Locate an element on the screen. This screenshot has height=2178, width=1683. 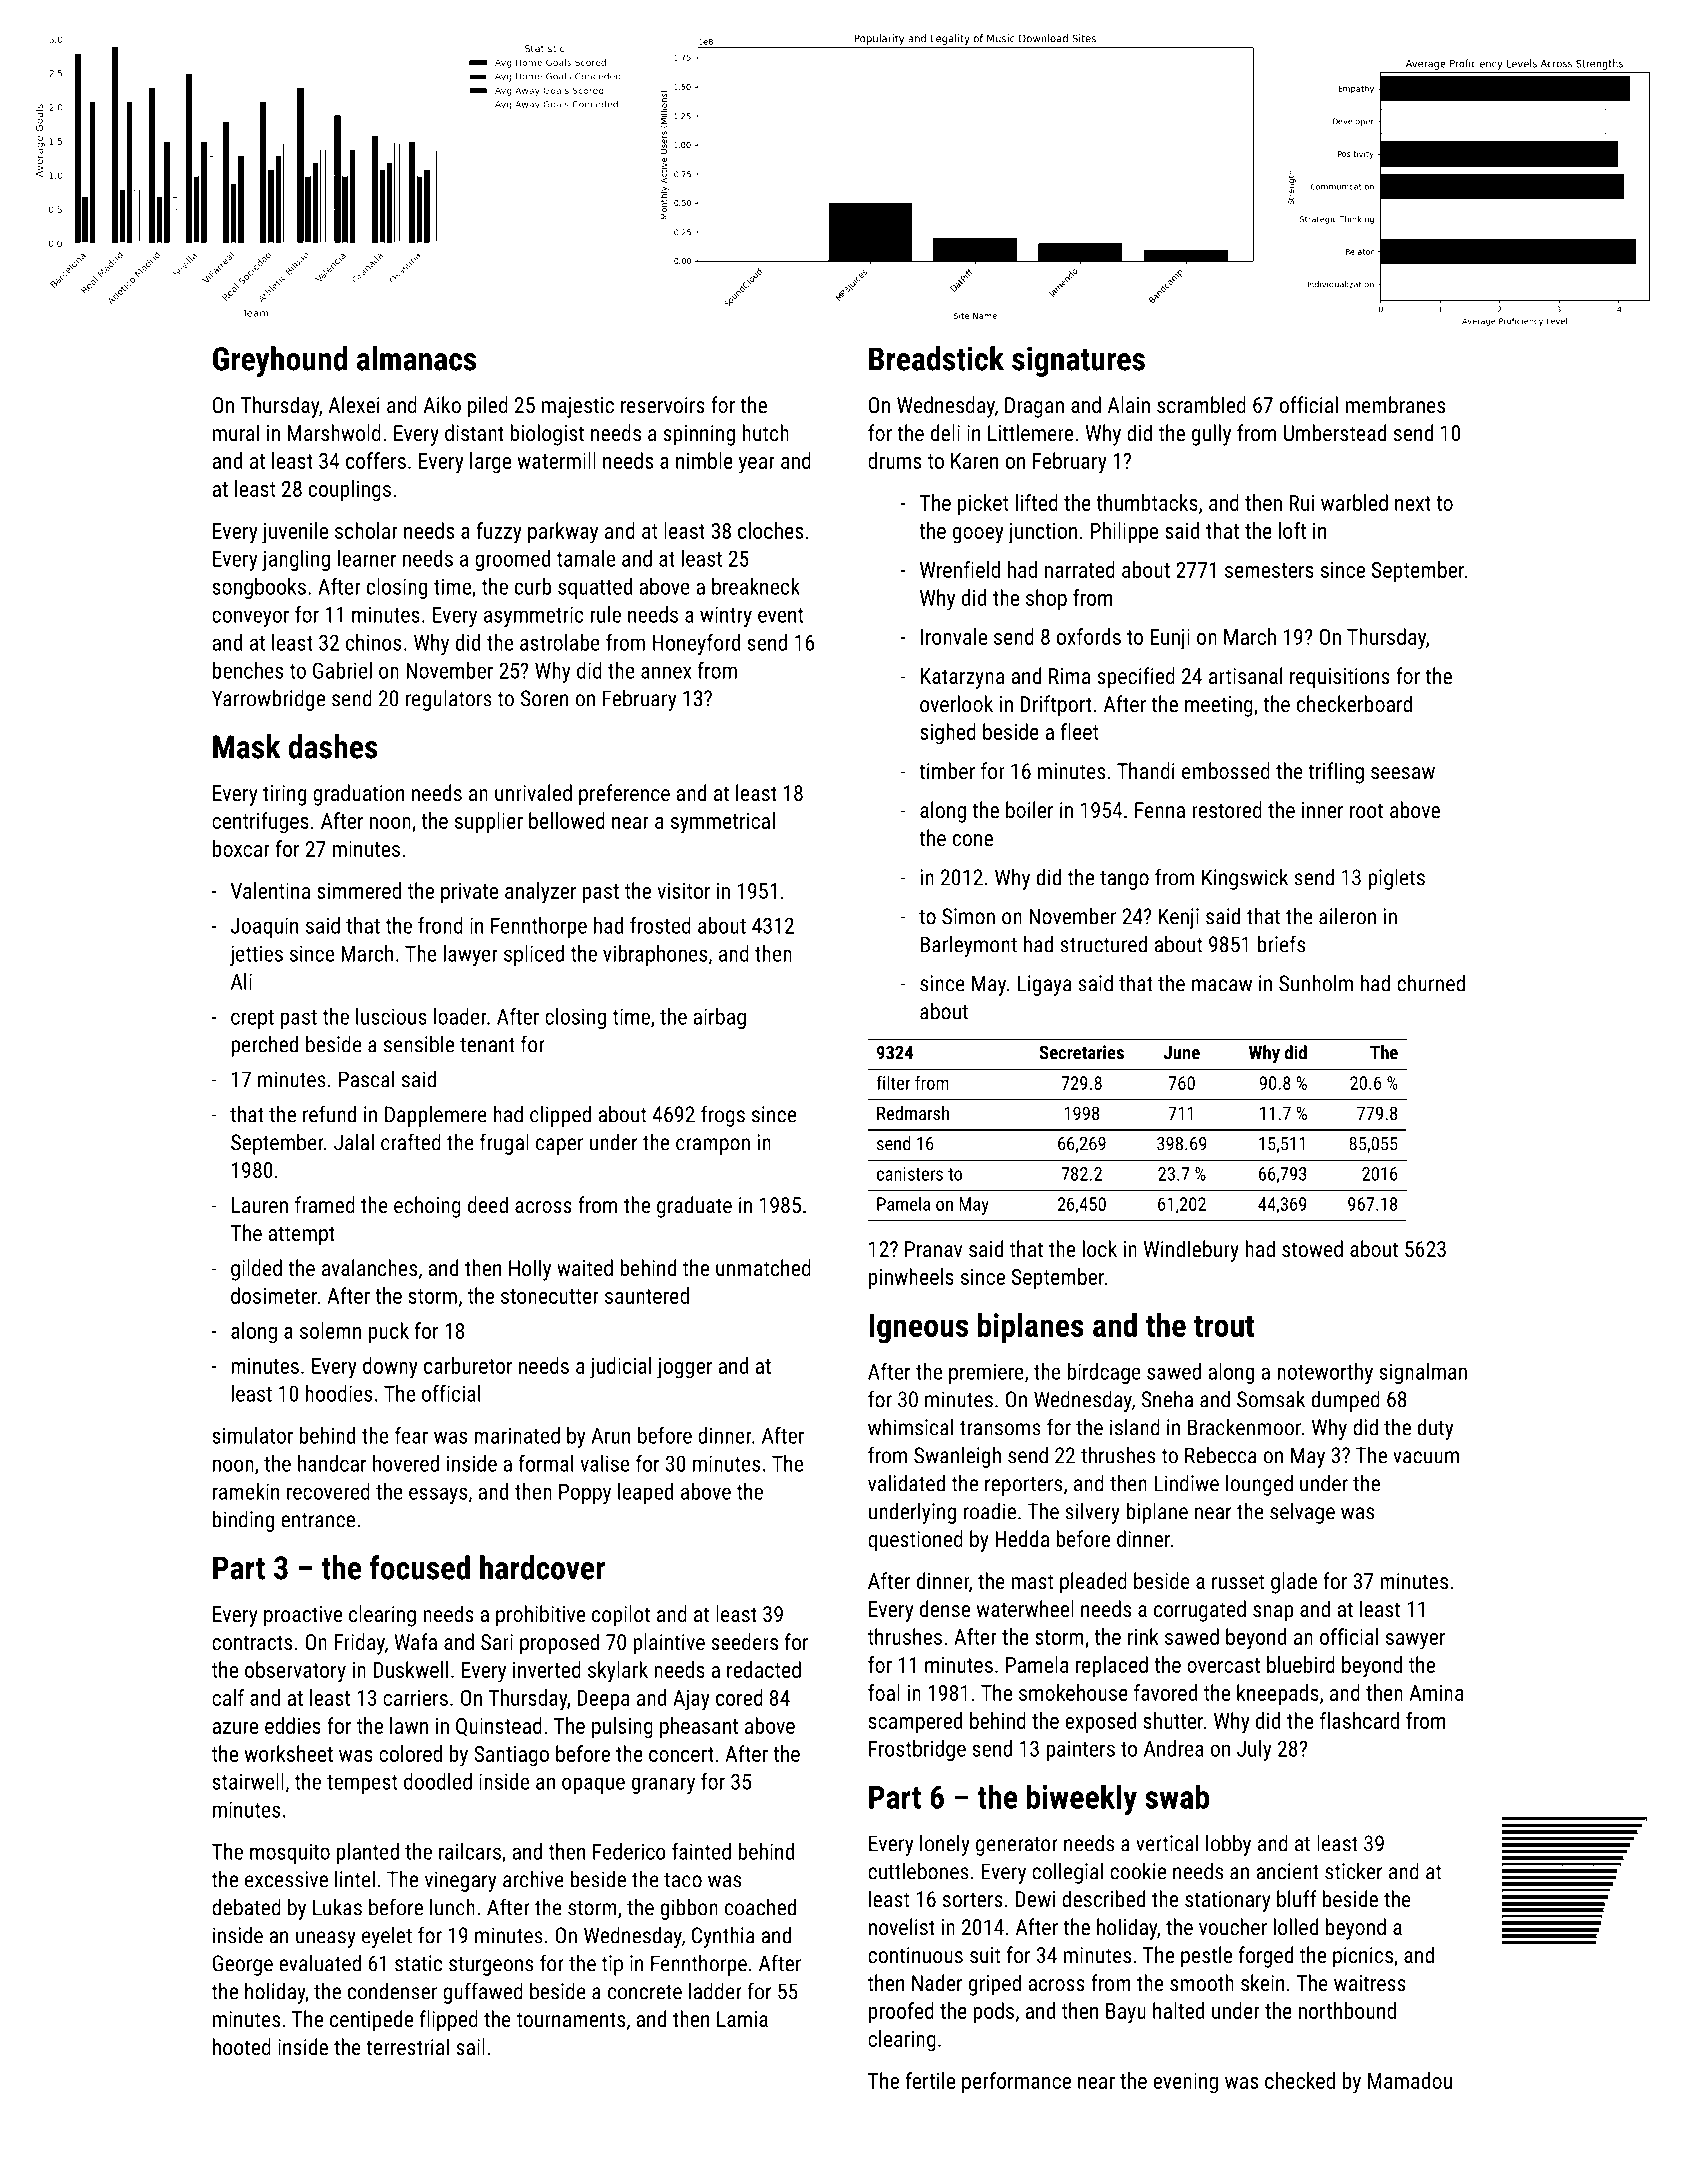
Littlemere is located at coordinates (1030, 432).
